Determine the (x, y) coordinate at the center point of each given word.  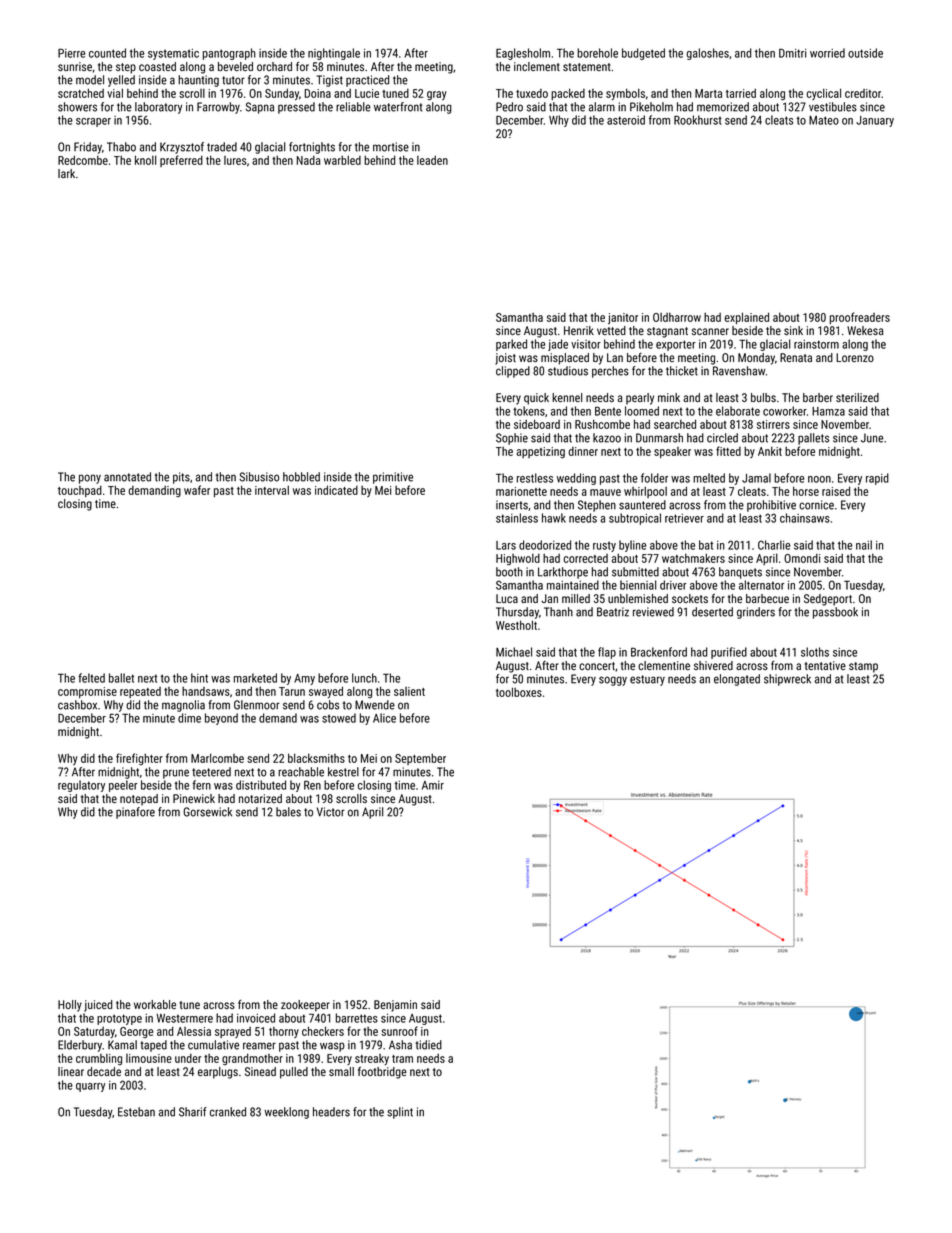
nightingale (334, 54)
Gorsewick (208, 812)
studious (568, 371)
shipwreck (787, 680)
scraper (93, 122)
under (188, 1058)
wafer (197, 490)
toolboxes (519, 692)
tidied (428, 1045)
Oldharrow (677, 317)
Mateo (824, 120)
